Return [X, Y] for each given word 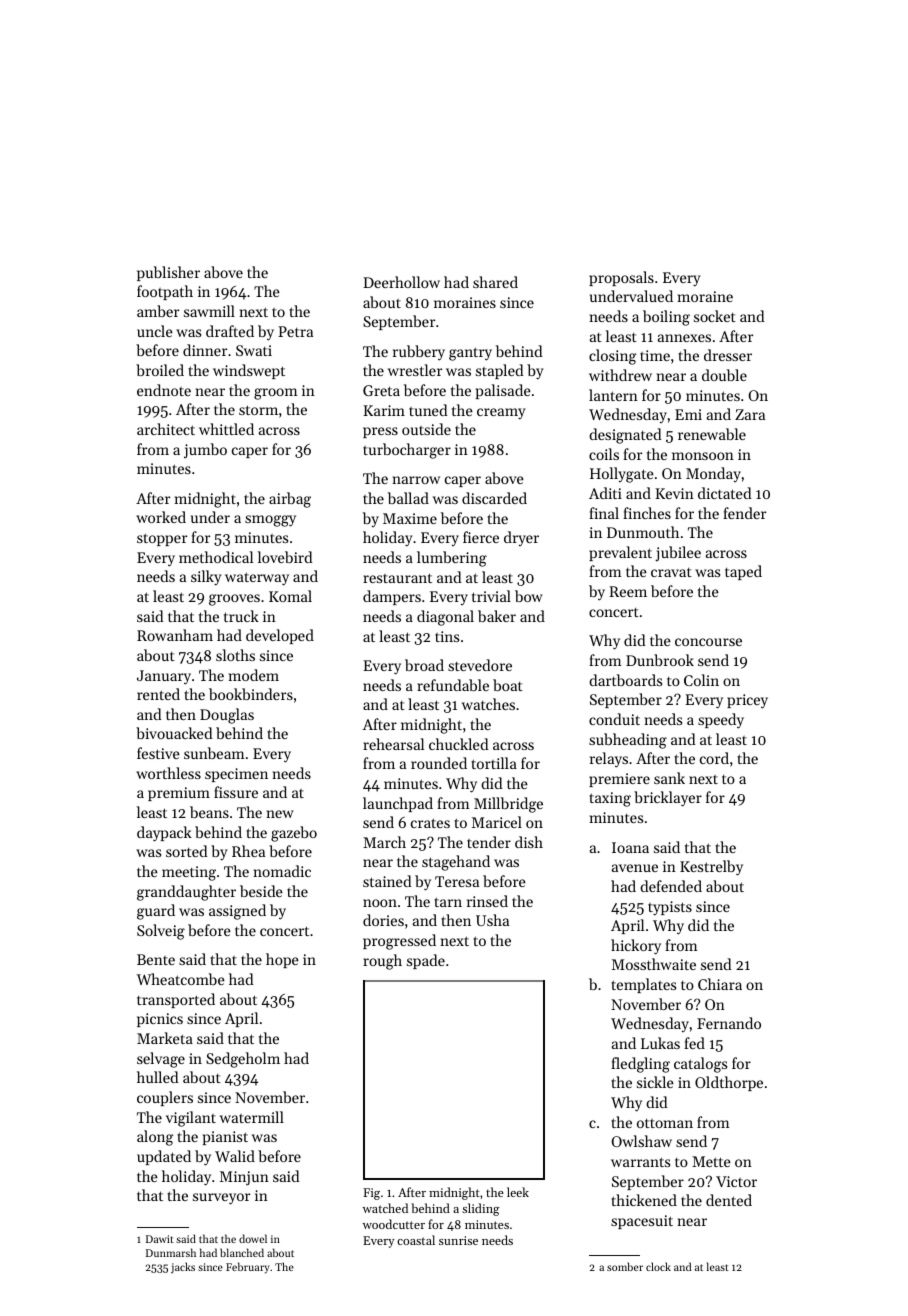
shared [495, 282]
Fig [371, 1194]
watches [488, 704]
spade [426, 961]
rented [158, 694]
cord [714, 758]
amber [158, 311]
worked [161, 517]
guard [156, 912]
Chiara [720, 984]
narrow [416, 480]
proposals [621, 278]
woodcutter [394, 1224]
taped [743, 572]
